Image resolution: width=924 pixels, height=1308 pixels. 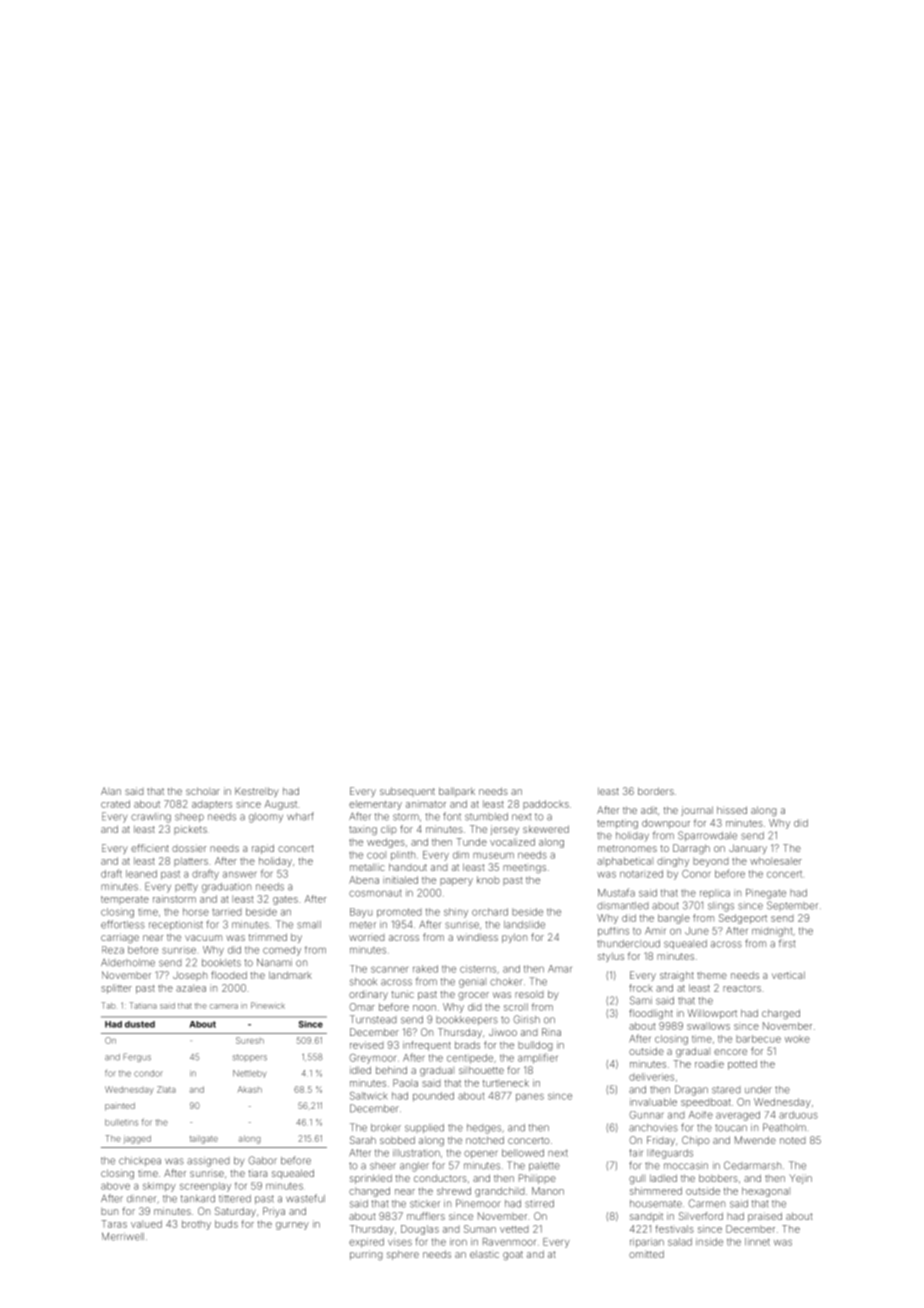 What do you see at coordinates (653, 1102) in the screenshot?
I see `invaluable` at bounding box center [653, 1102].
